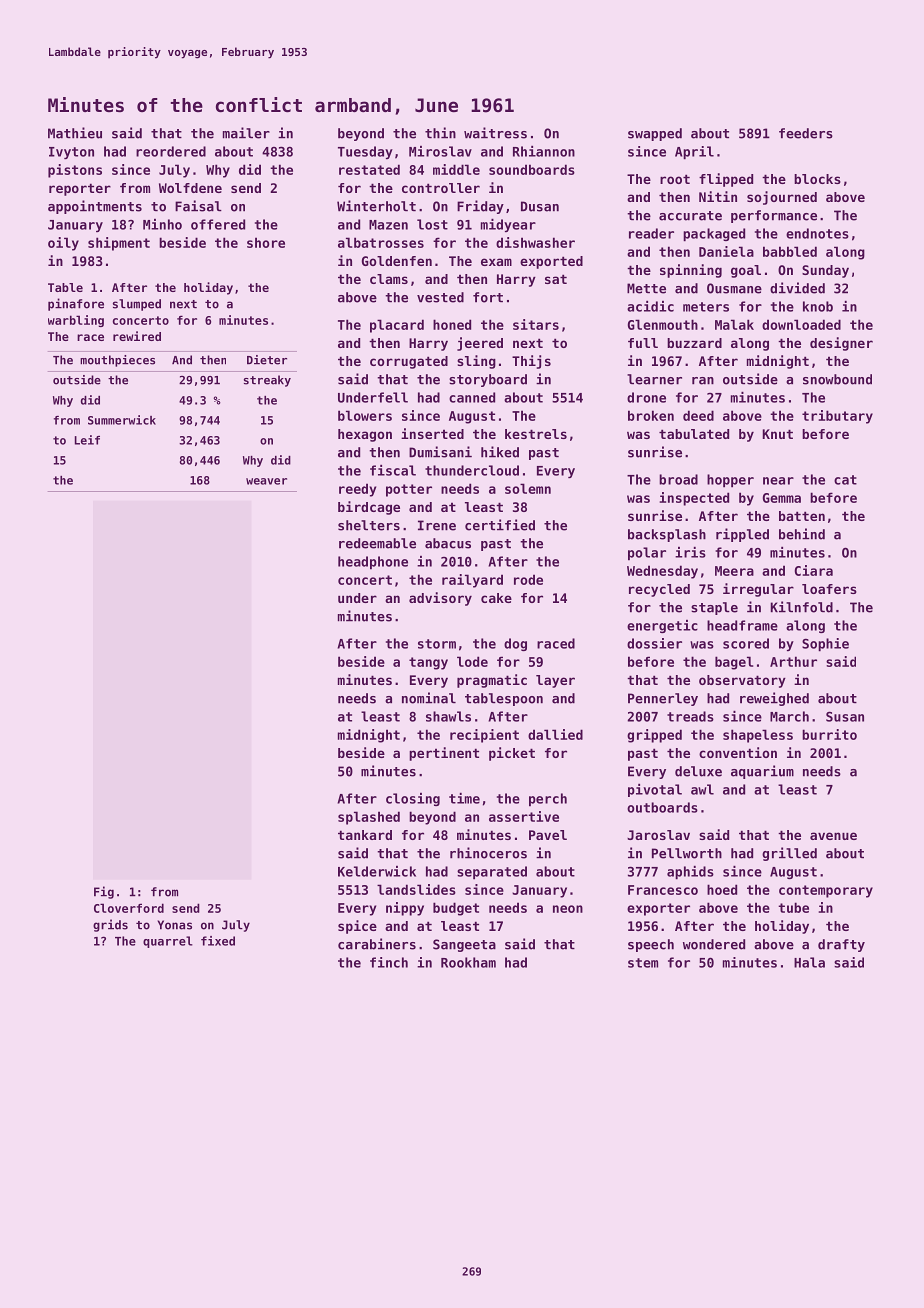 This screenshot has width=924, height=1308. What do you see at coordinates (428, 663) in the screenshot?
I see `tangy` at bounding box center [428, 663].
